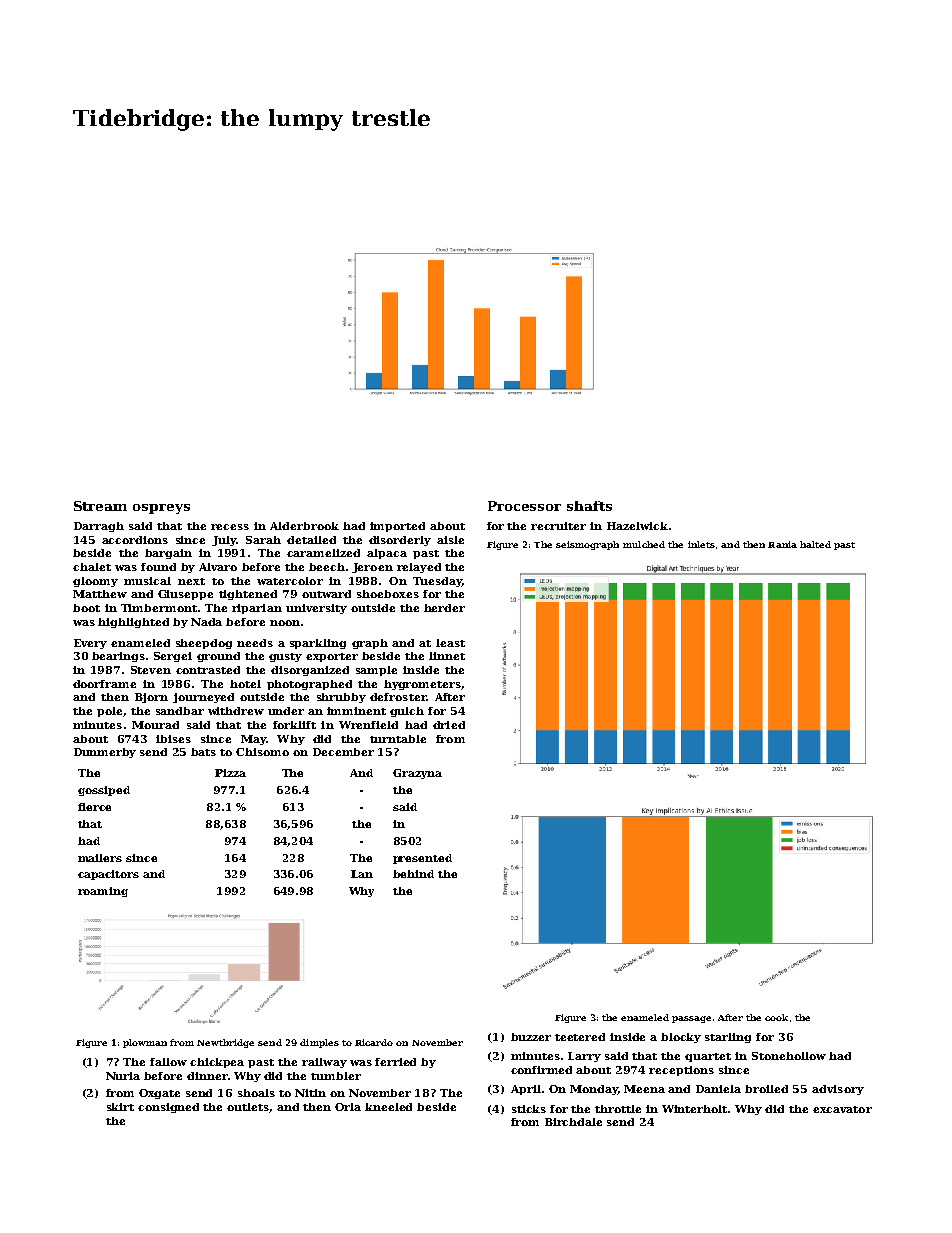 The height and width of the screenshot is (1233, 952). I want to click on roaming, so click(103, 892).
